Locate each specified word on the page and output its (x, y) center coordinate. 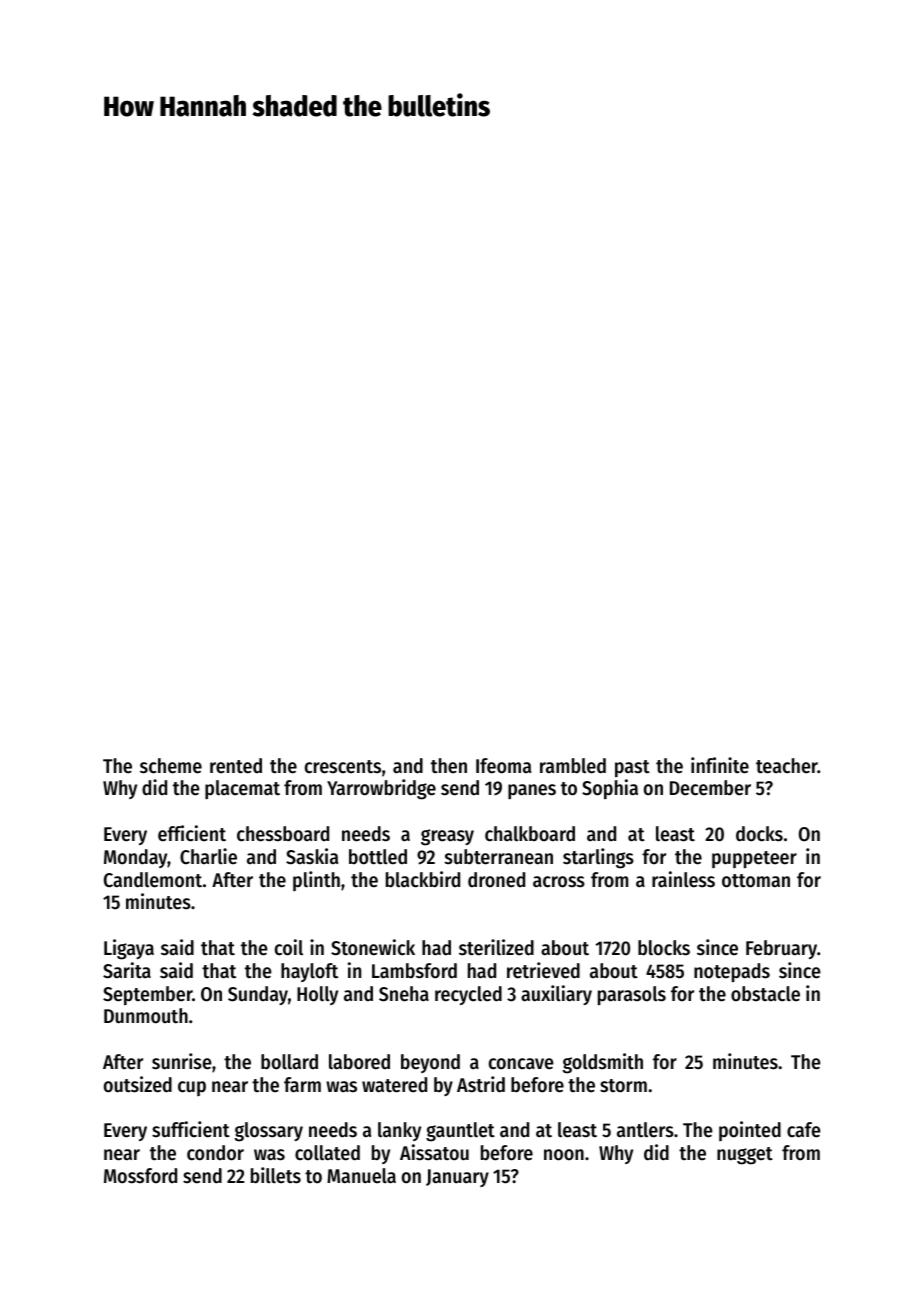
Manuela (361, 1176)
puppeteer (754, 859)
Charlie (208, 856)
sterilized (496, 947)
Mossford (140, 1176)
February (781, 949)
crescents (343, 767)
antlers (645, 1130)
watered (394, 1085)
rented (236, 766)
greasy (447, 837)
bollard (289, 1062)
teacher (787, 766)
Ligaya (129, 949)
